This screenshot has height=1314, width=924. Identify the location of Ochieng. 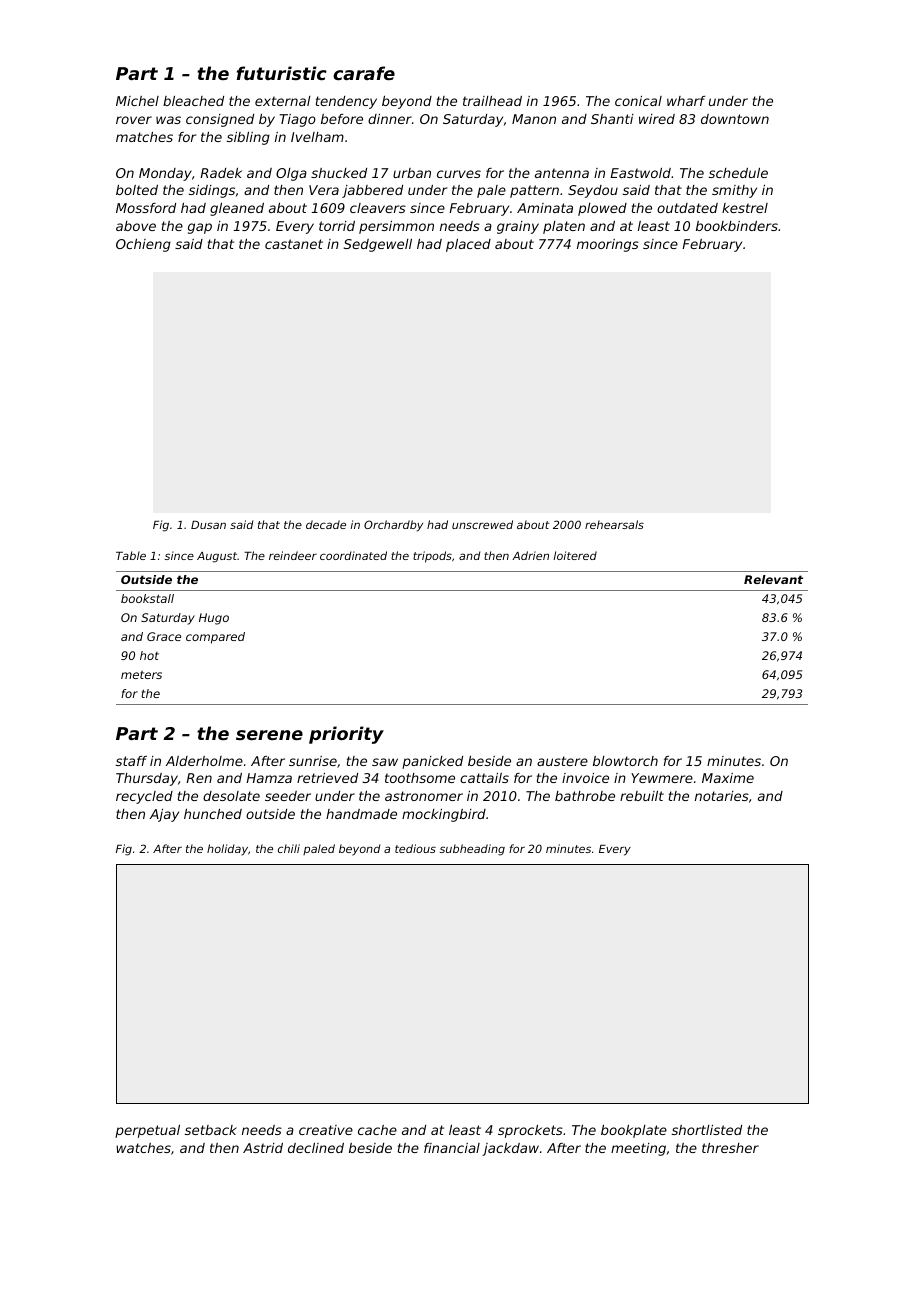
(143, 245).
